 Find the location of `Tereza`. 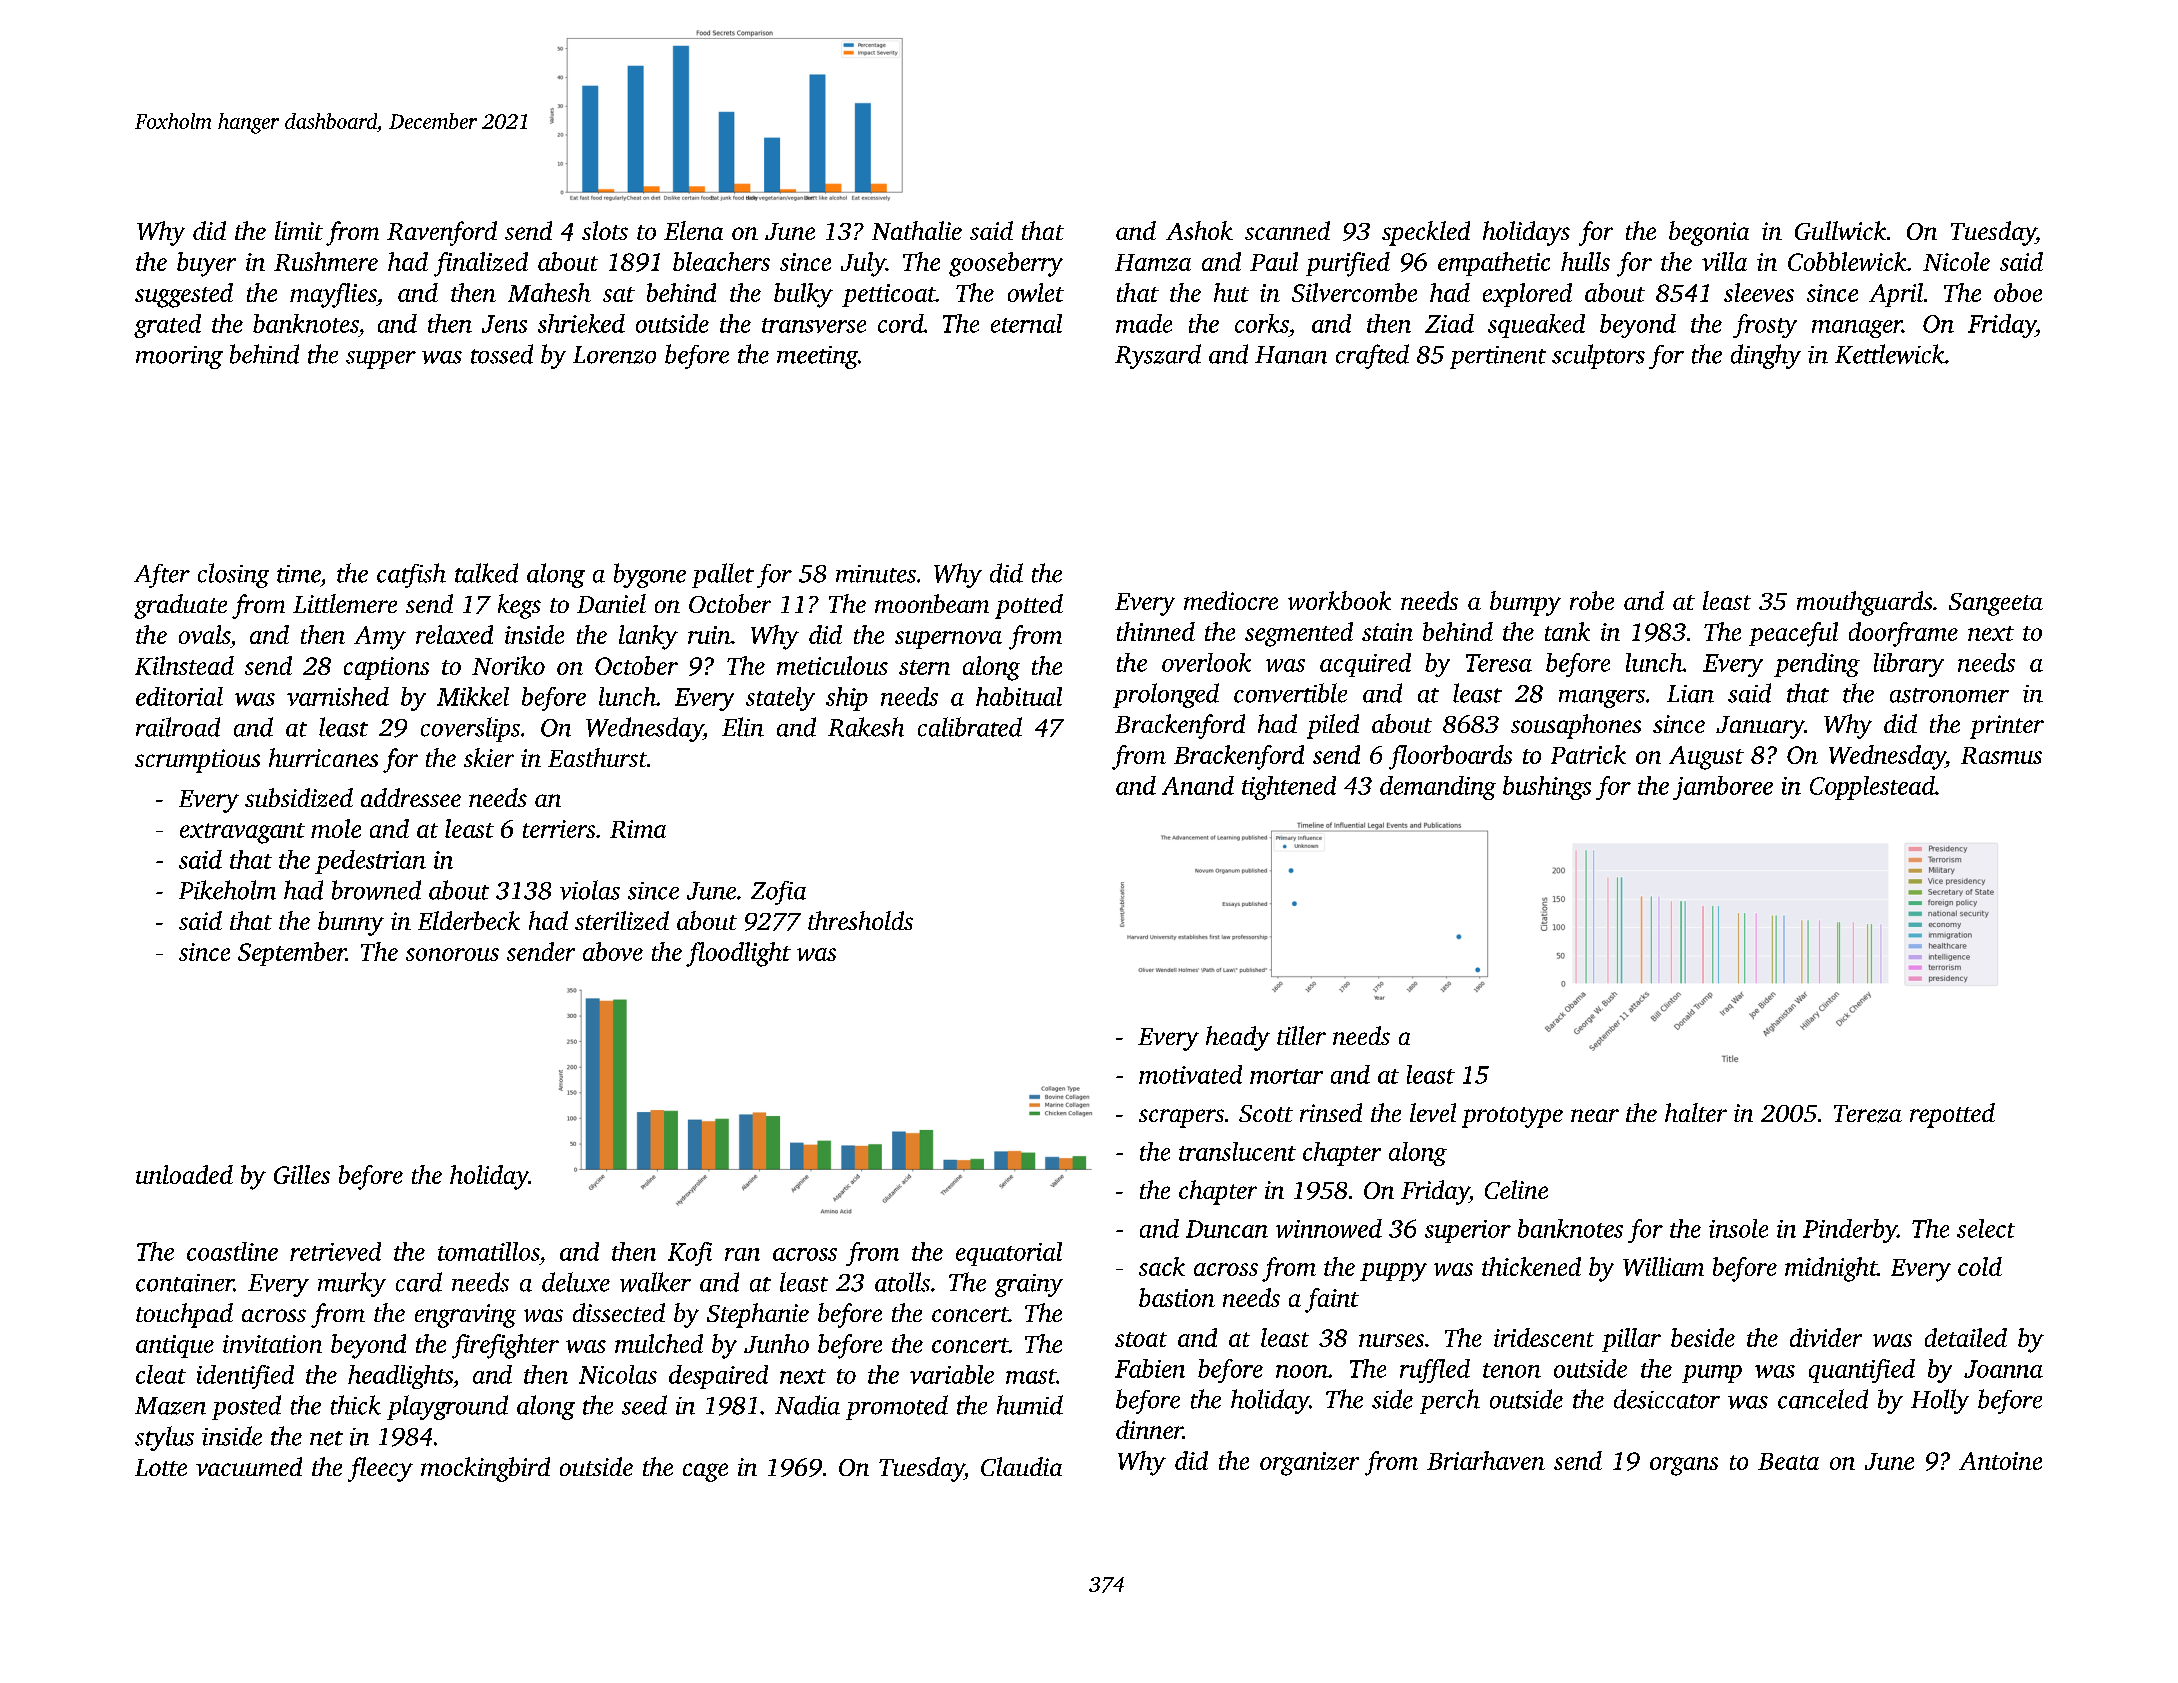

Tereza is located at coordinates (1868, 1114).
